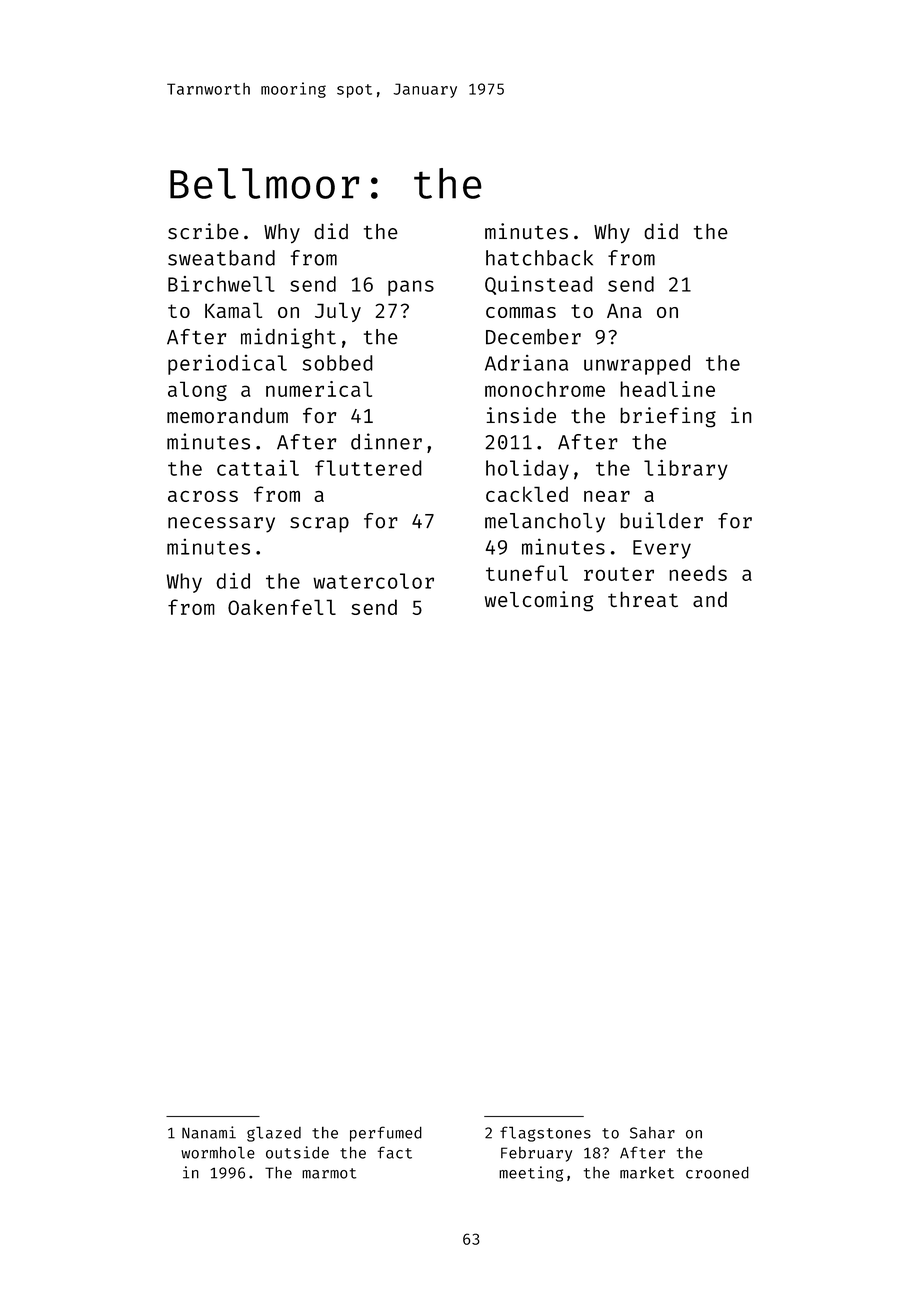 This screenshot has width=924, height=1311. I want to click on threat, so click(643, 599).
